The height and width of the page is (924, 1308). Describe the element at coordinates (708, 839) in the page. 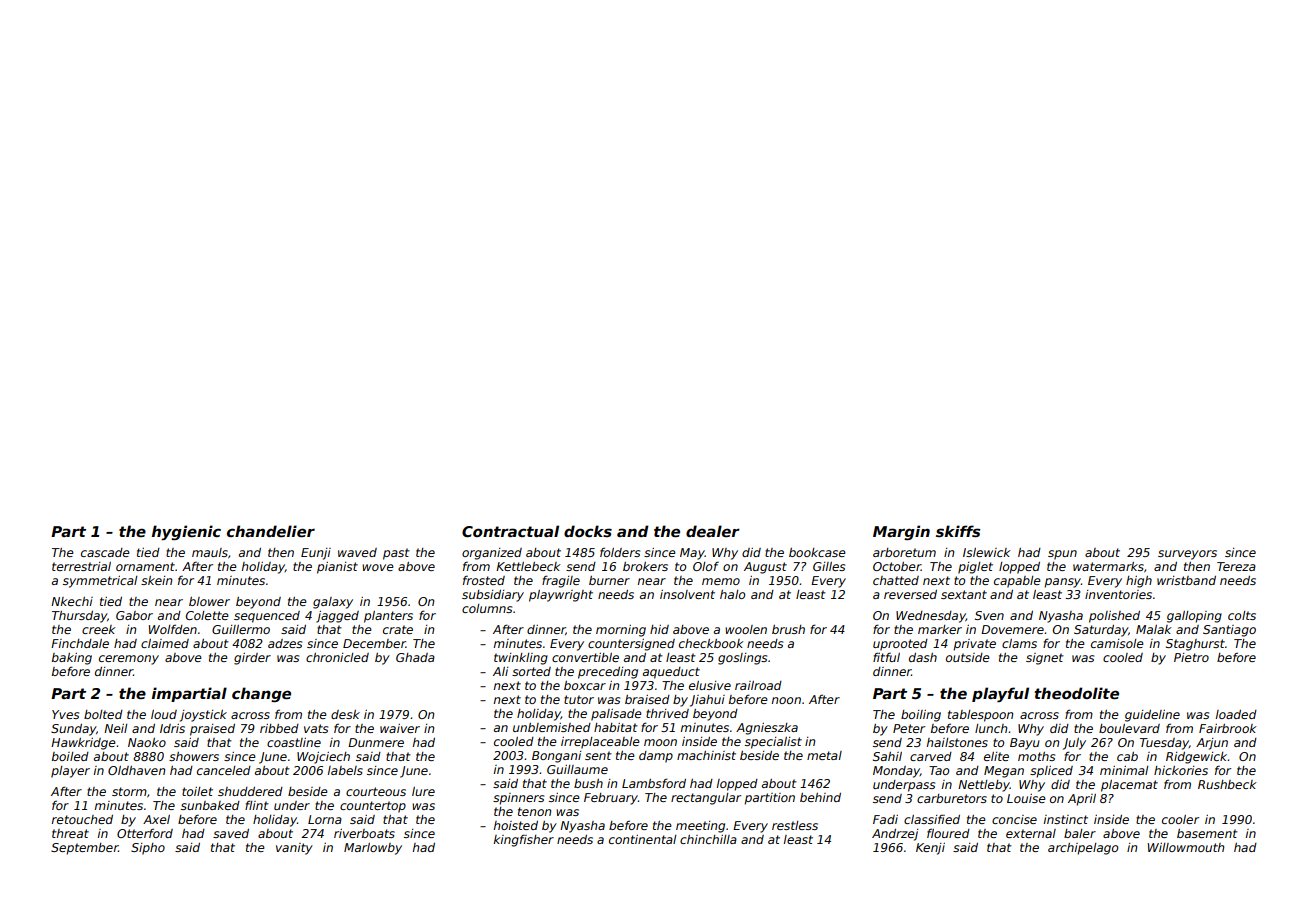

I see `chinchilla` at that location.
